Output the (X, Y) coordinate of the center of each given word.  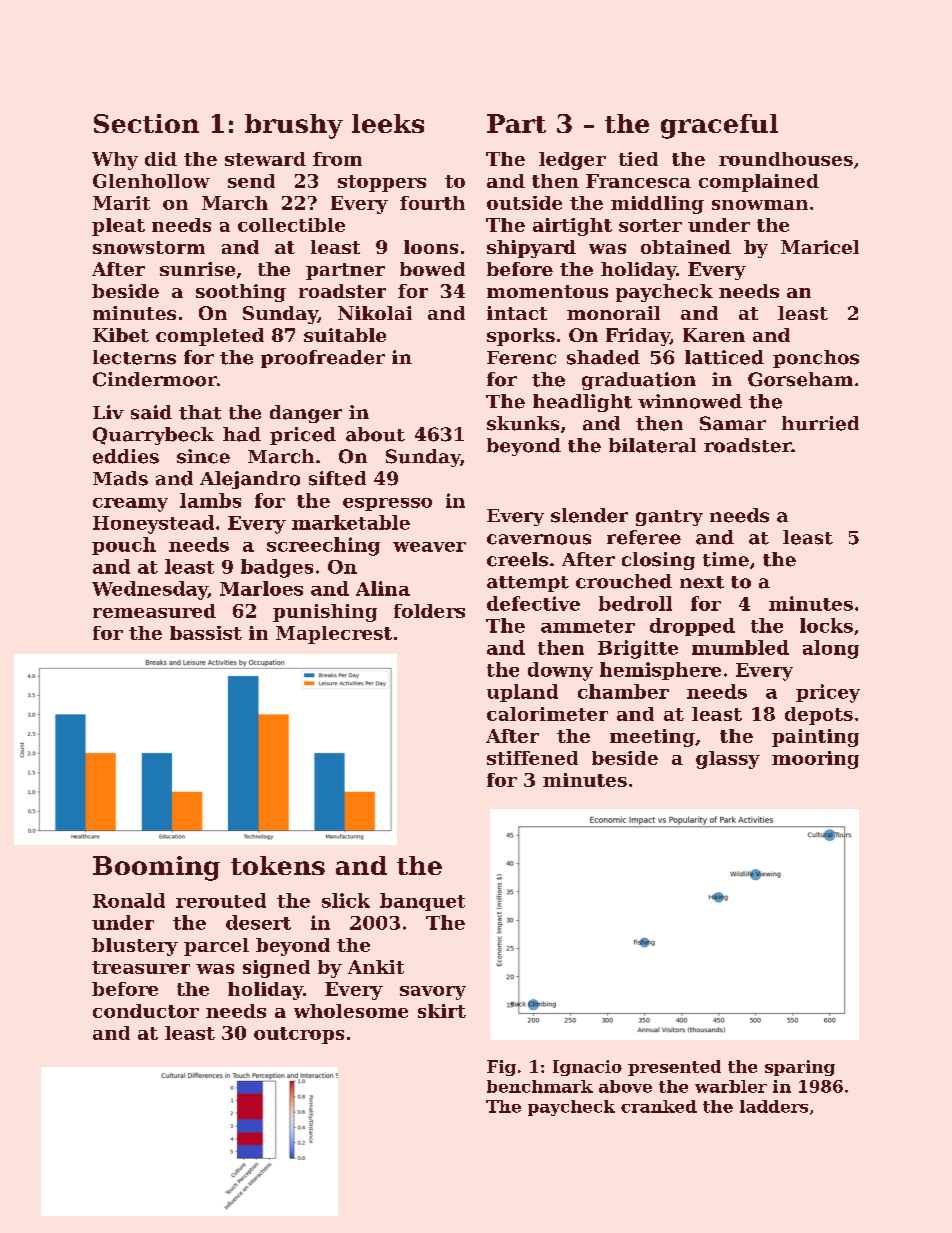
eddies (126, 456)
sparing (800, 1068)
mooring (815, 760)
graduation (639, 381)
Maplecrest (334, 635)
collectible (291, 225)
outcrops (299, 1035)
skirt (442, 1011)
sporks (521, 337)
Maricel (820, 247)
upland (522, 693)
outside (524, 203)
